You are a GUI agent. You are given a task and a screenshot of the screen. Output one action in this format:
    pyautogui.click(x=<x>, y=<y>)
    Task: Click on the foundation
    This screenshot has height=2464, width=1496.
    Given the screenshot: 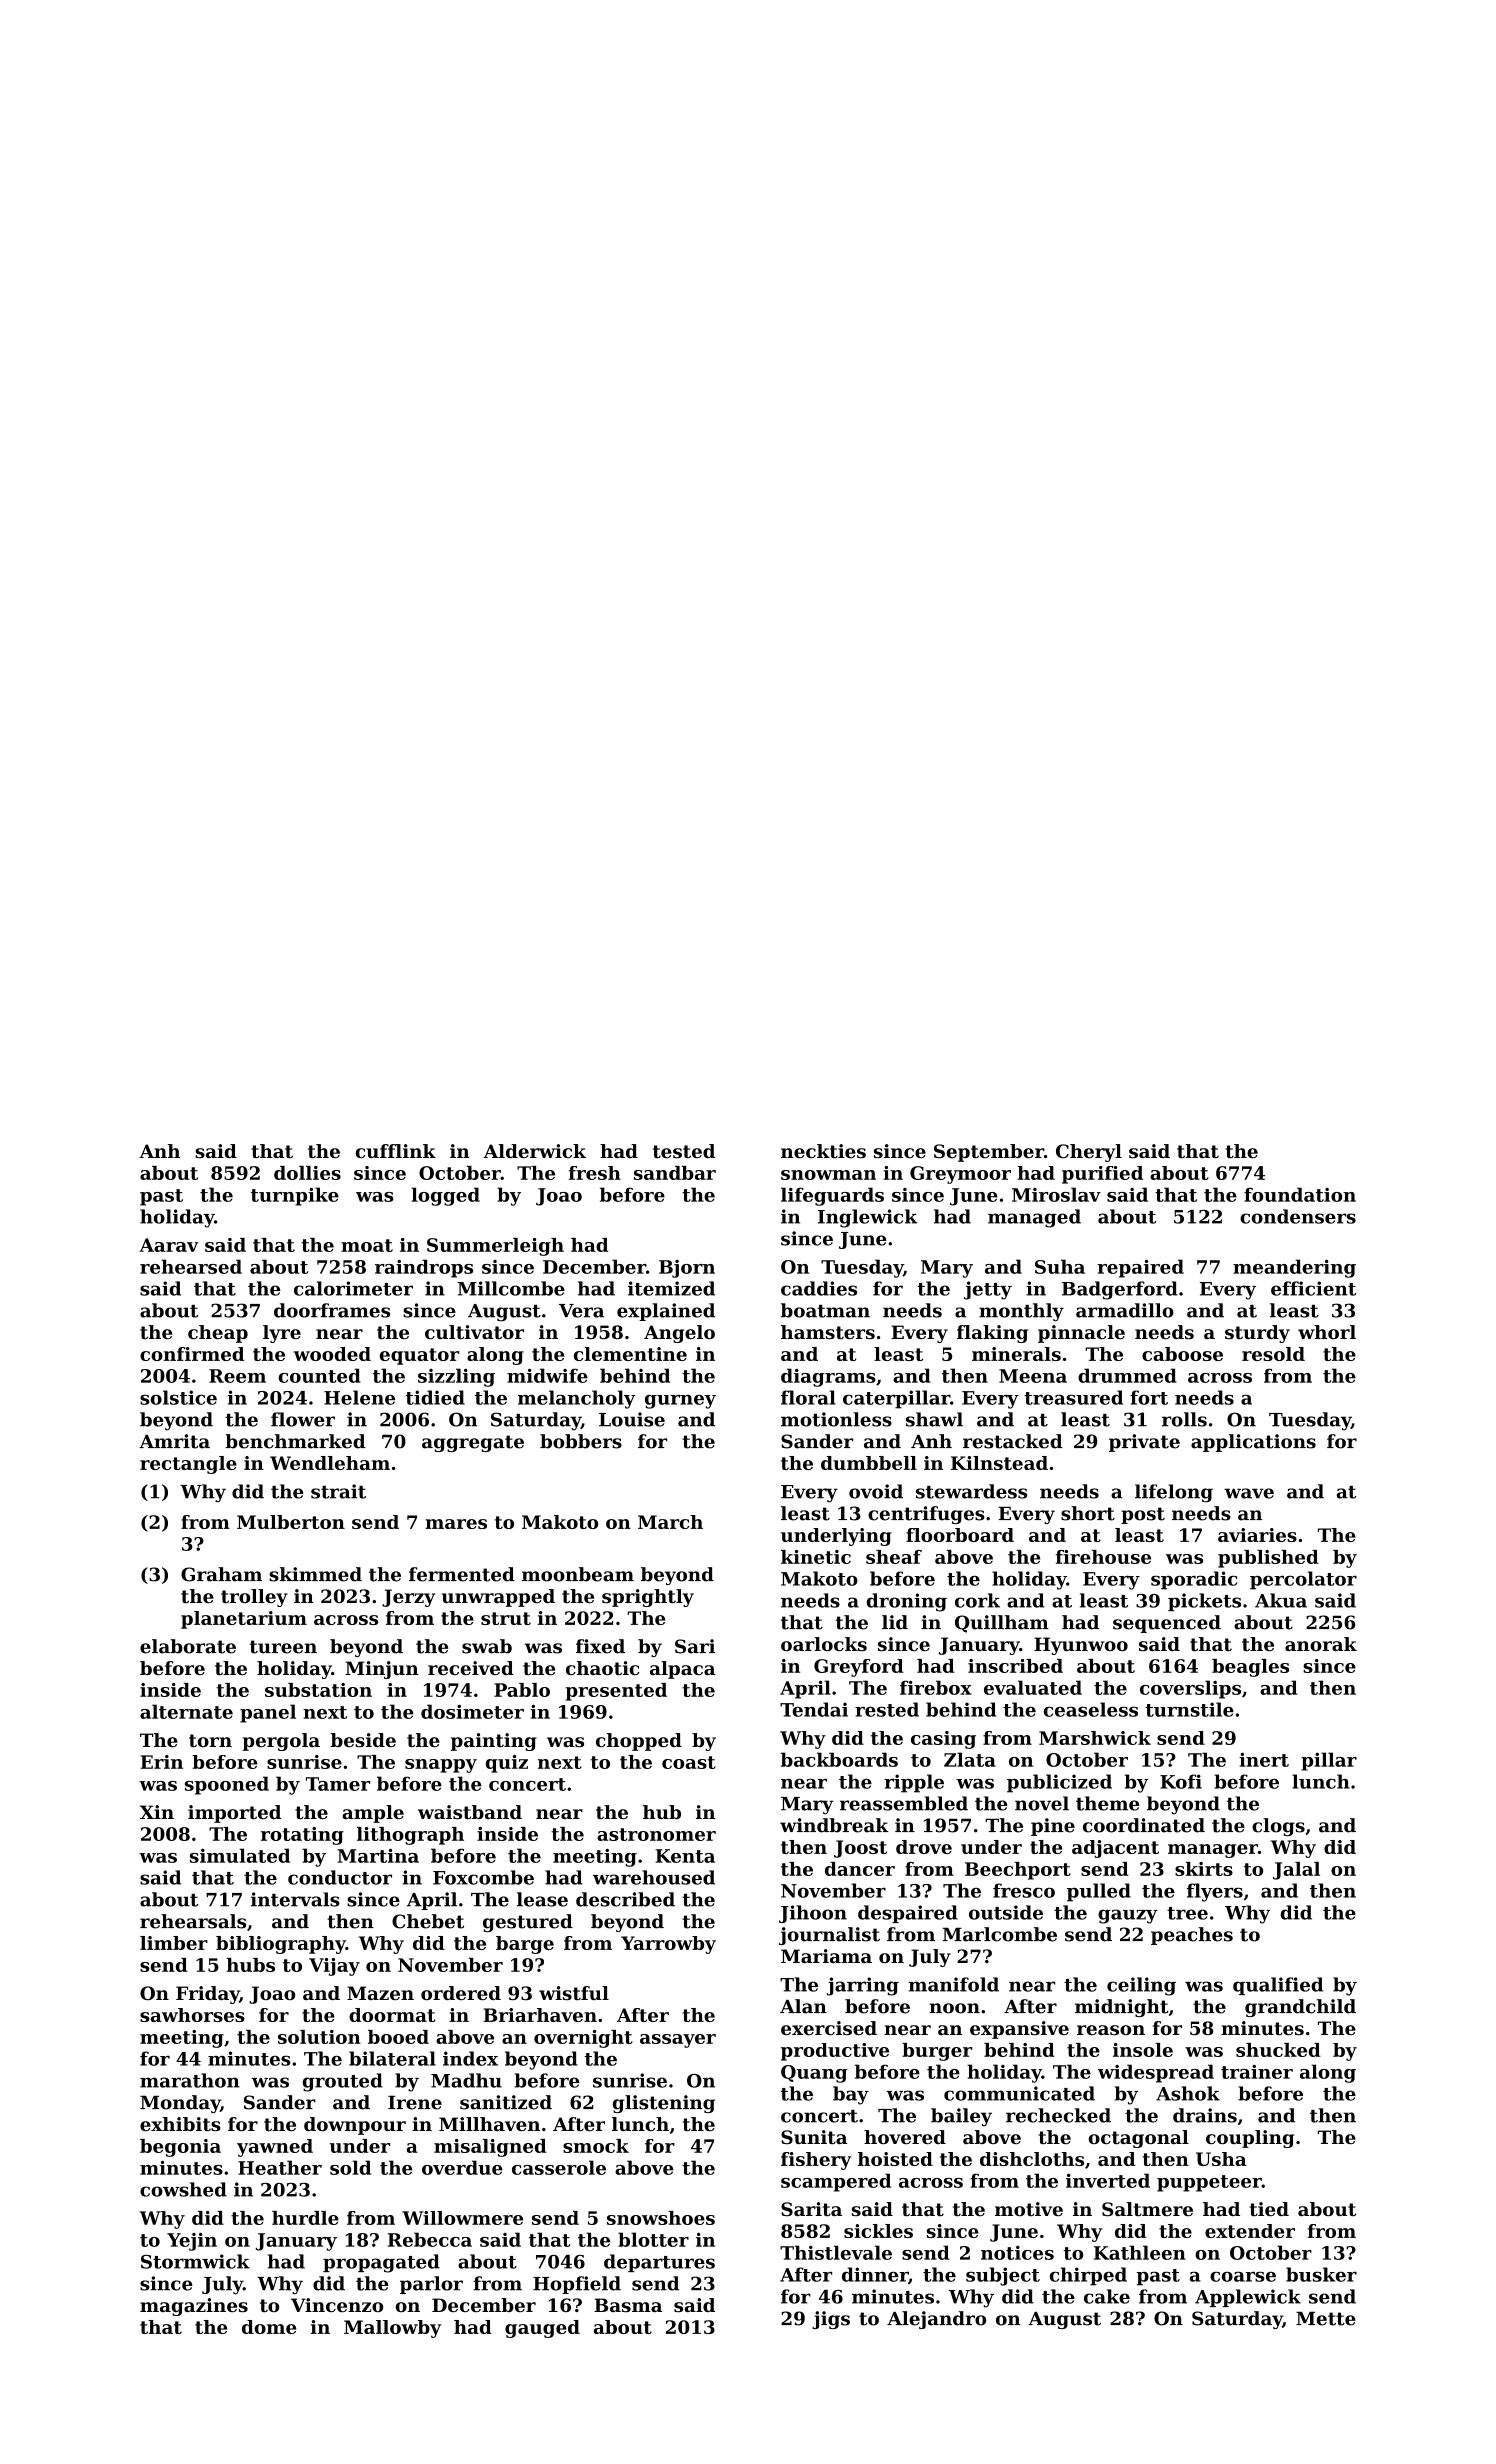 What is the action you would take?
    pyautogui.click(x=1300, y=1194)
